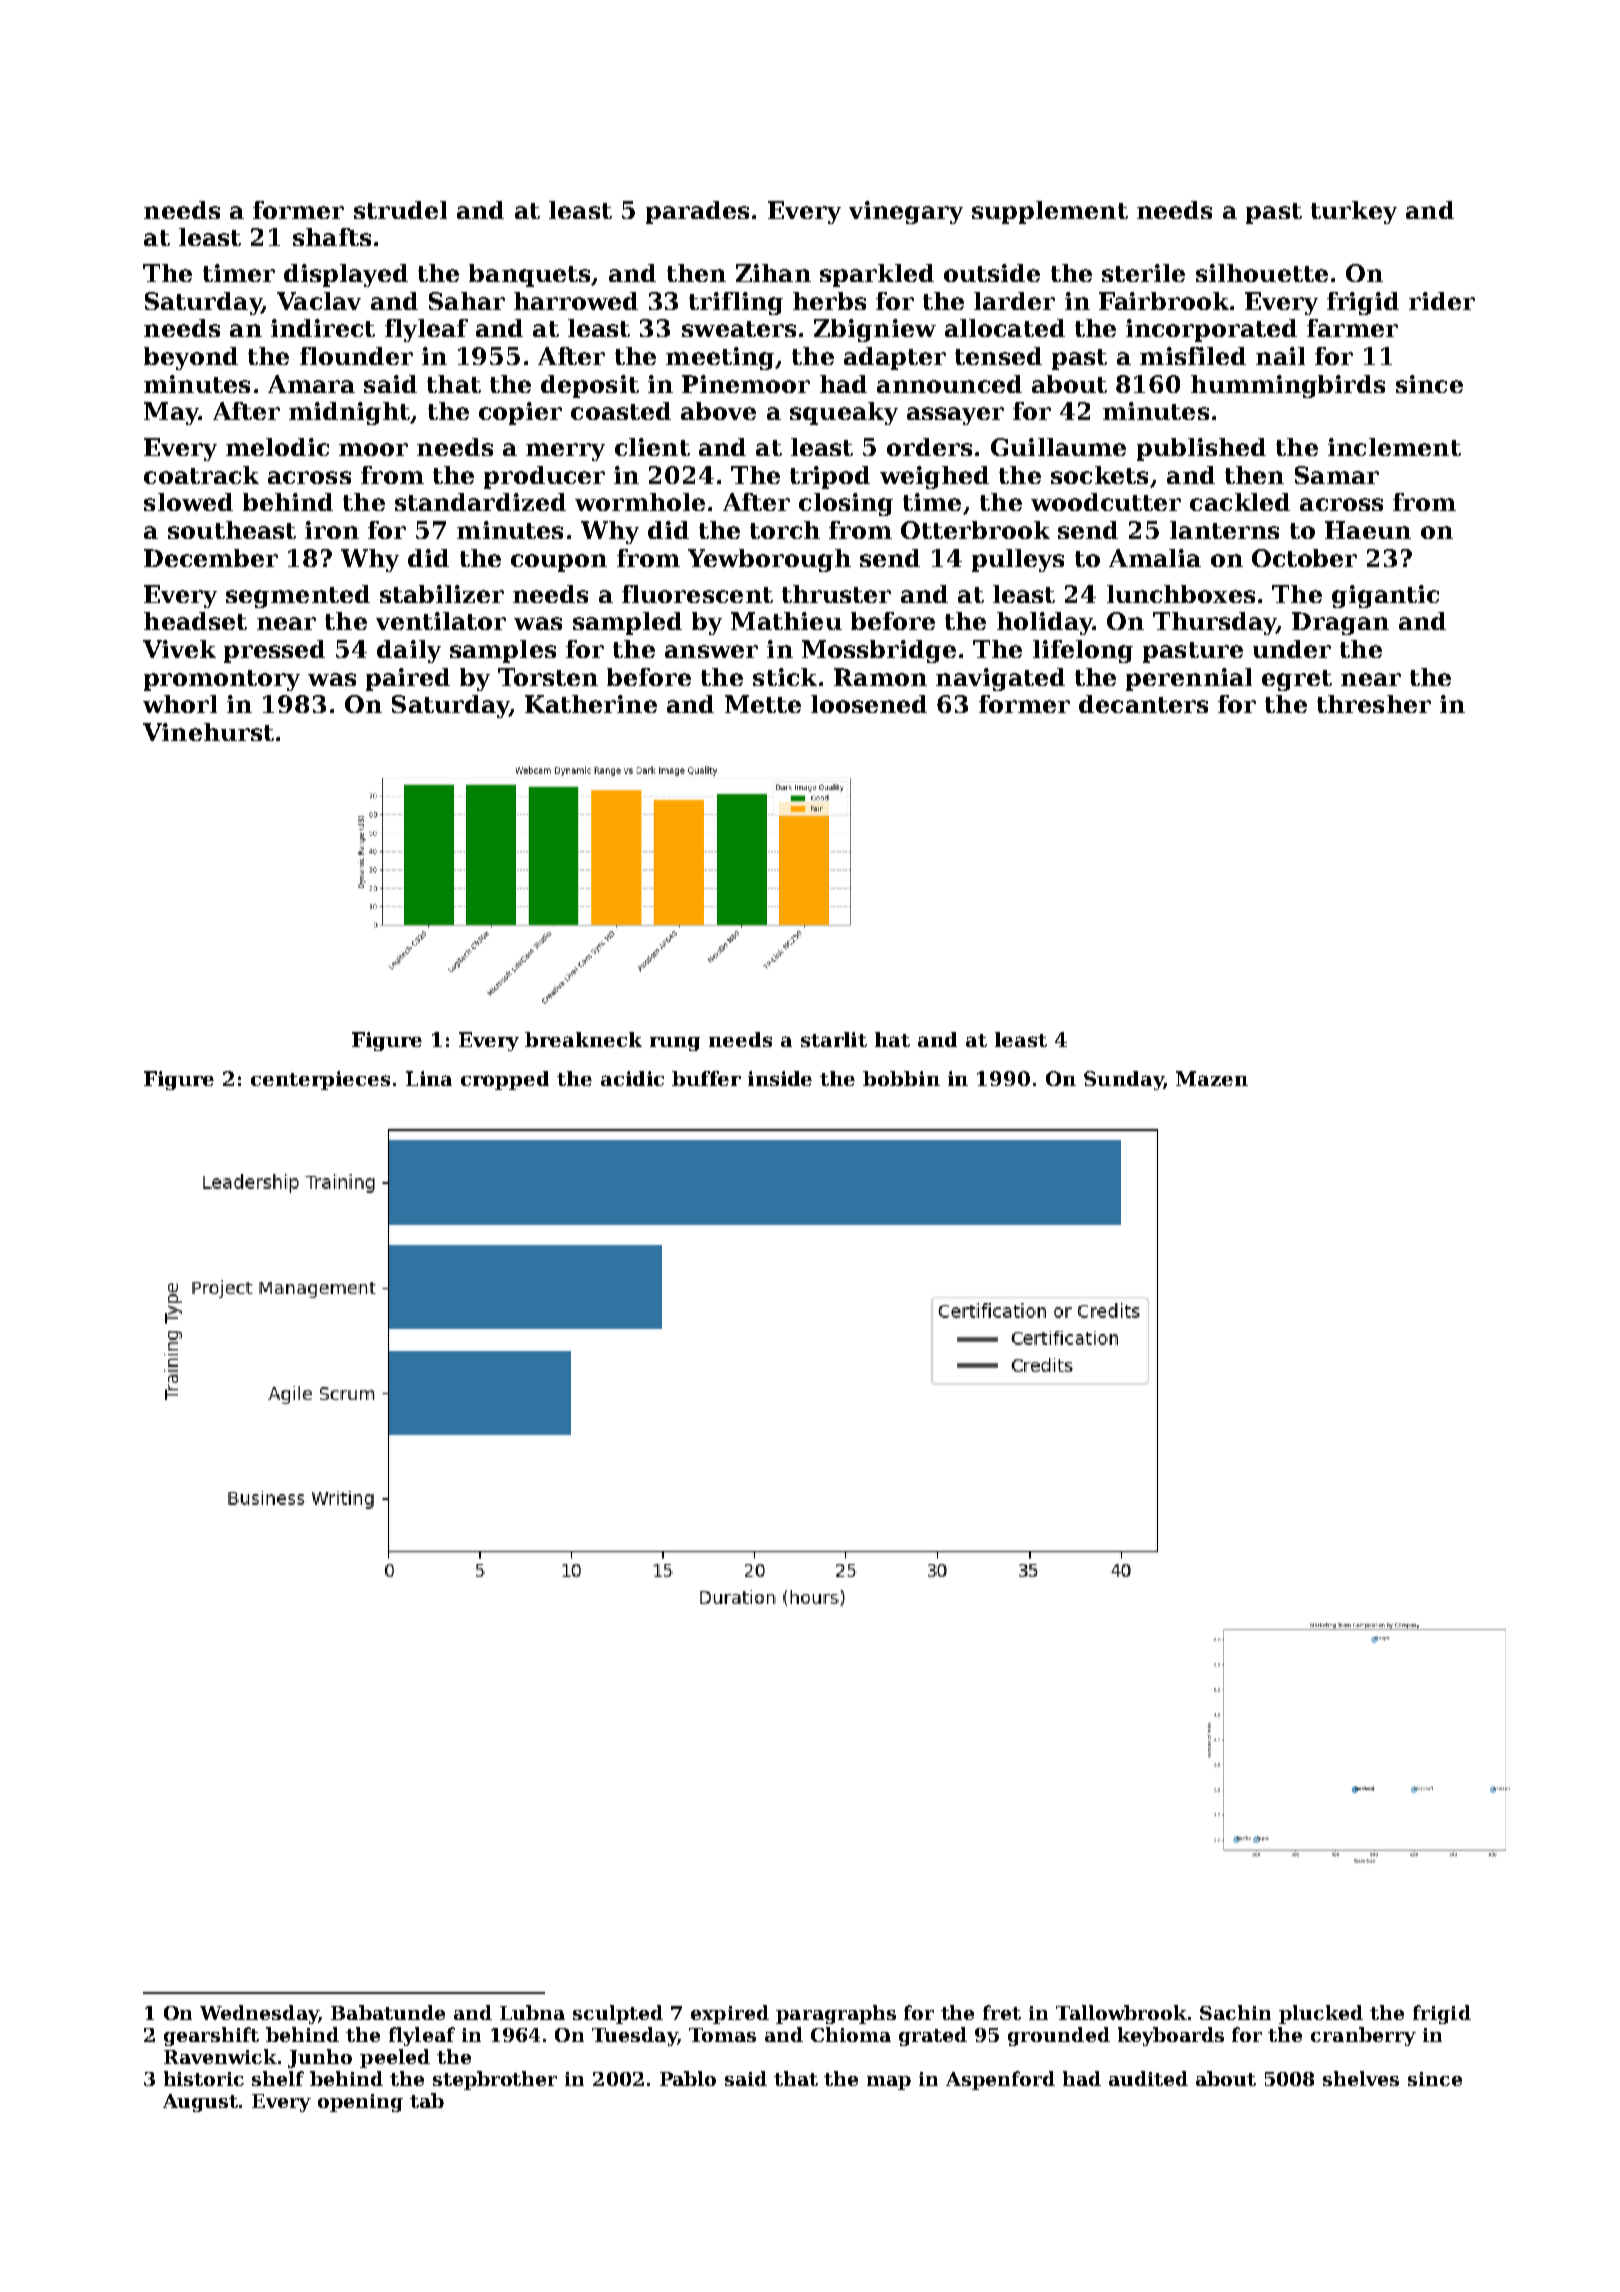 This image has width=1620, height=2292. I want to click on centerpieces, so click(320, 1080).
